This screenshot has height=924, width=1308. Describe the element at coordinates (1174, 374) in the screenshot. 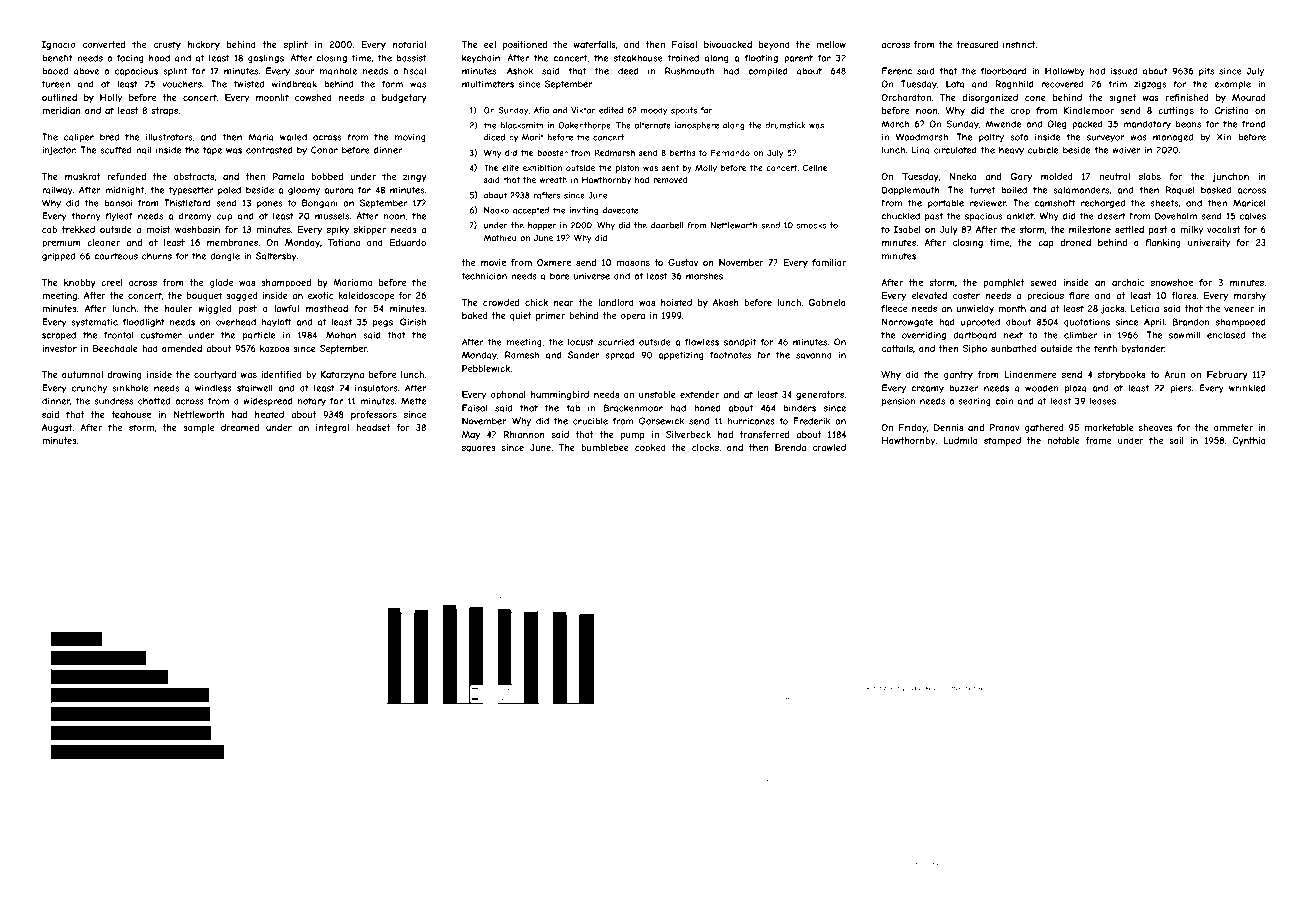

I see `Arun` at that location.
